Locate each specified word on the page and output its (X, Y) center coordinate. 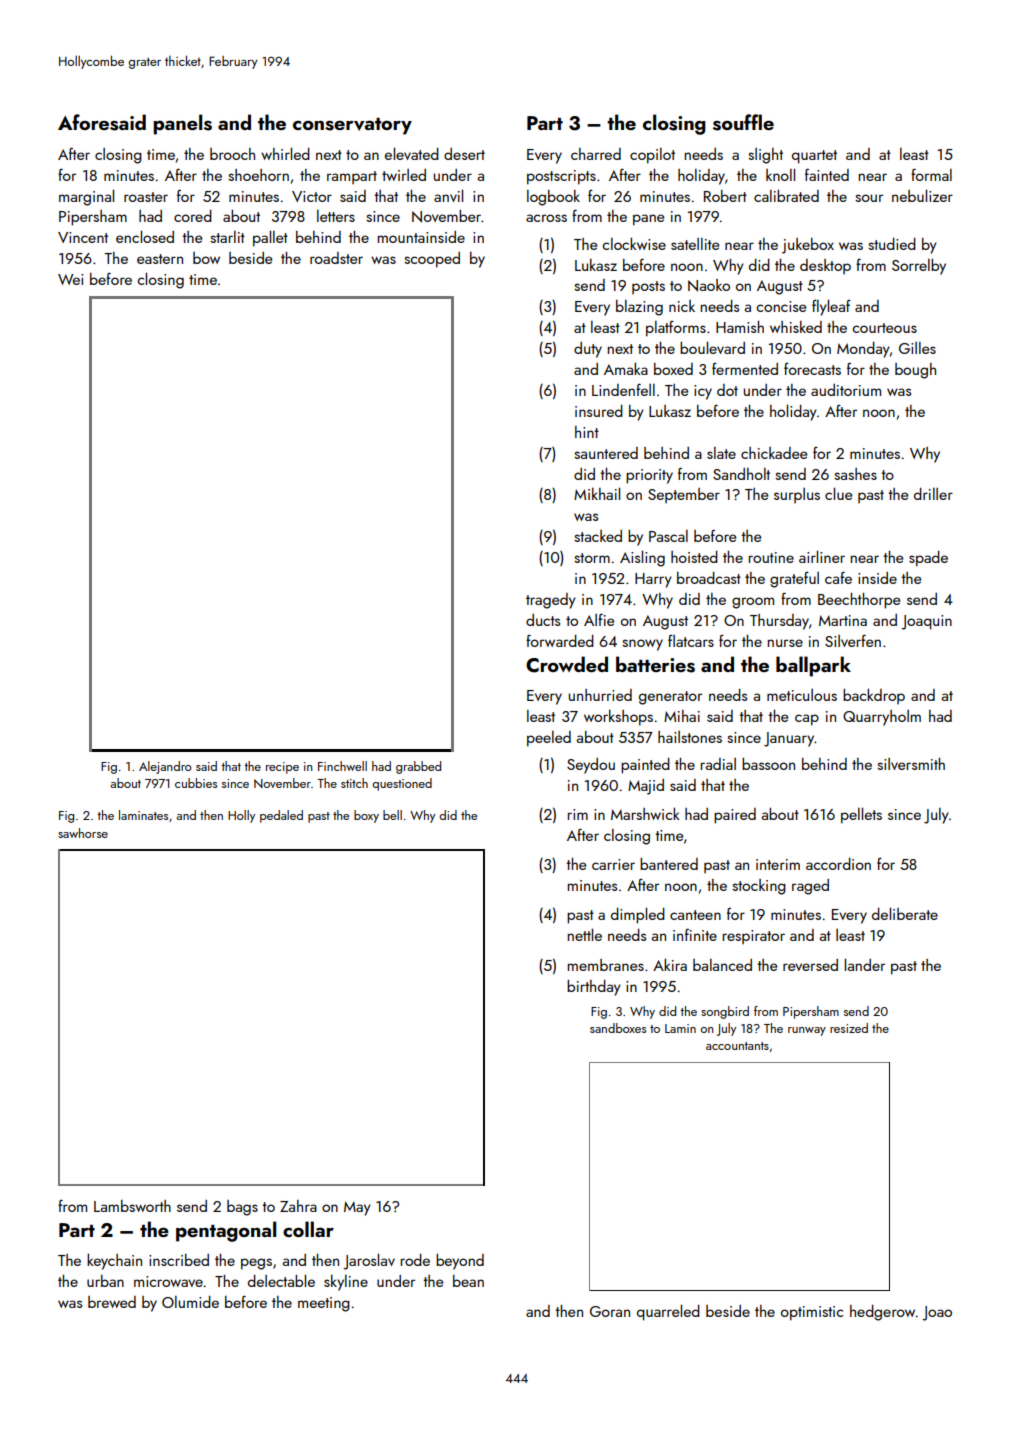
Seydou (591, 766)
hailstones (690, 737)
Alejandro (165, 767)
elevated (412, 153)
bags (242, 1208)
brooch (232, 154)
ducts (543, 620)
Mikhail (597, 493)
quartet (814, 157)
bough (915, 371)
